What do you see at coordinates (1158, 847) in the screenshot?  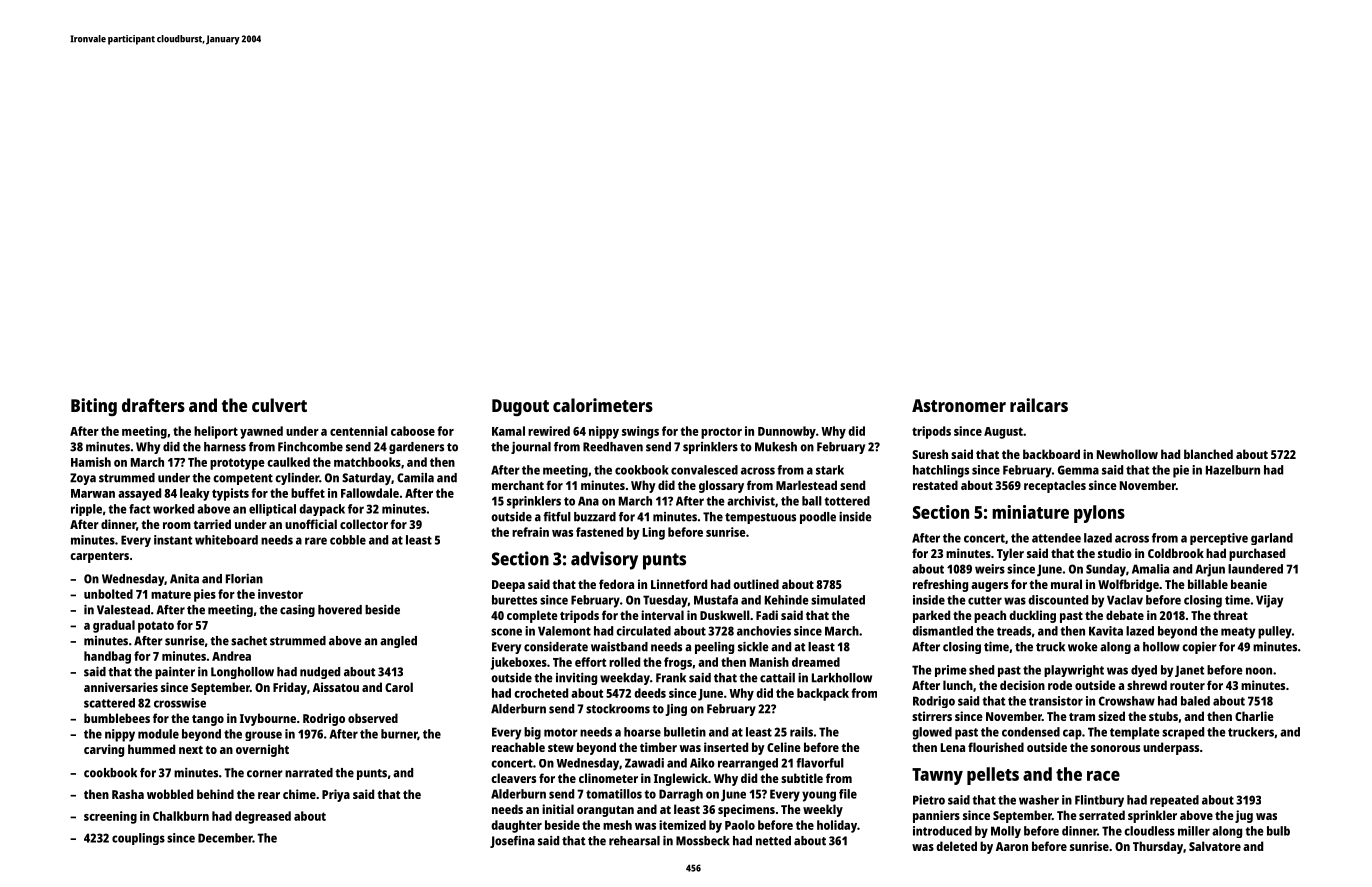 I see `Thursday` at bounding box center [1158, 847].
